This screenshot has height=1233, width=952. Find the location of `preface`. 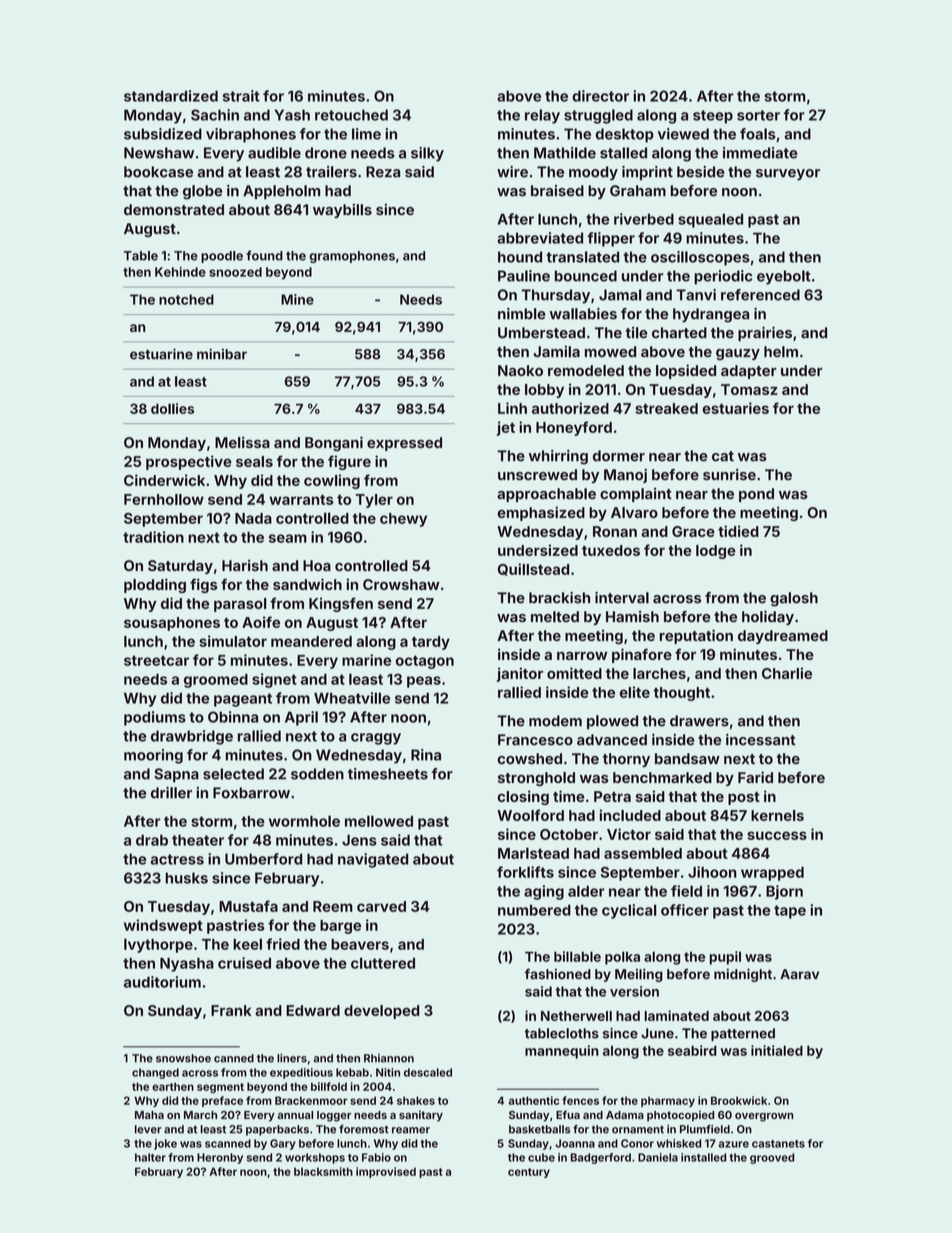

preface is located at coordinates (222, 1101).
